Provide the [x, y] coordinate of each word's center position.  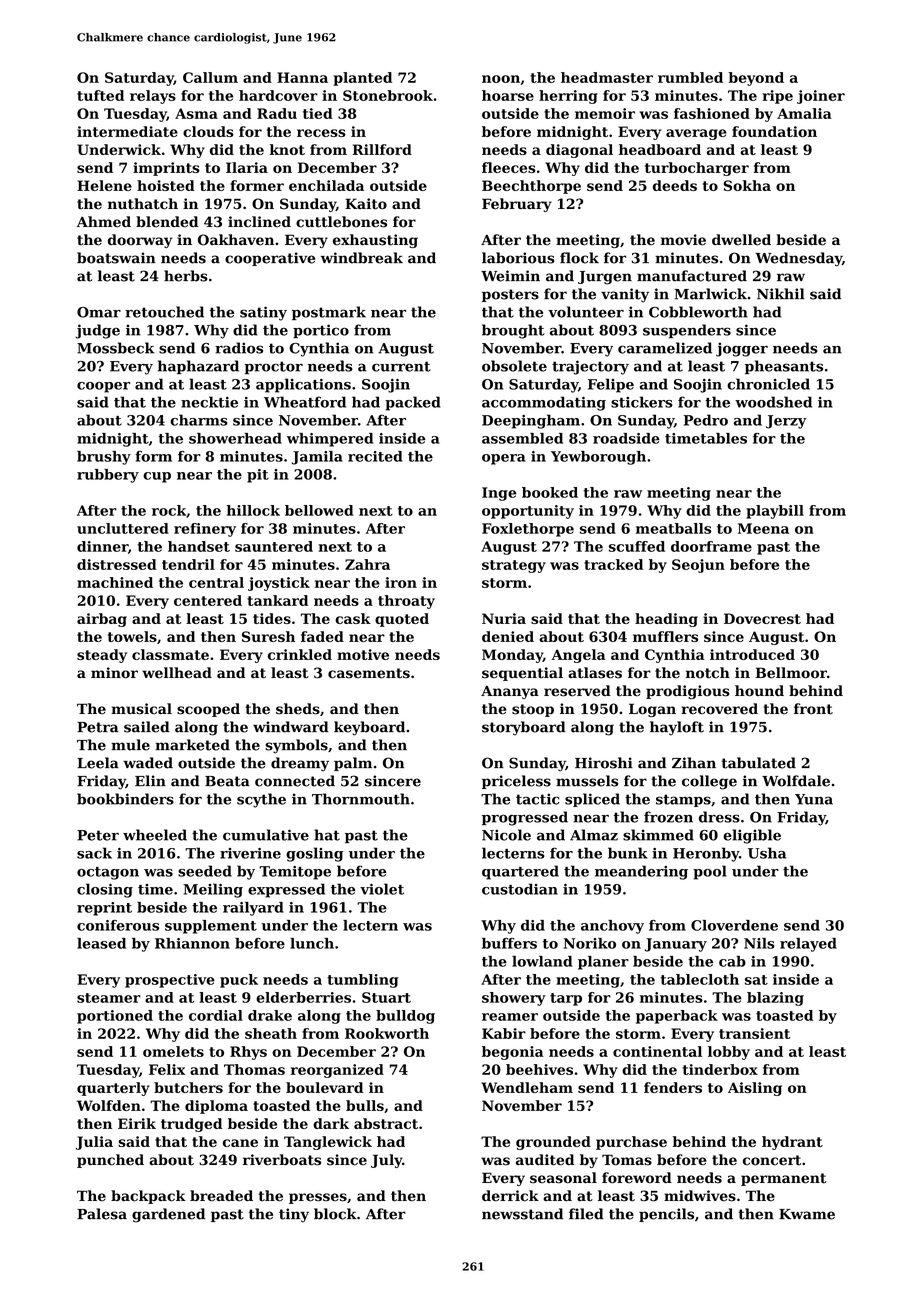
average [696, 134]
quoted [402, 620]
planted [362, 79]
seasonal [563, 1178]
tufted [100, 95]
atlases [595, 673]
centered [208, 600]
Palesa [102, 1214]
